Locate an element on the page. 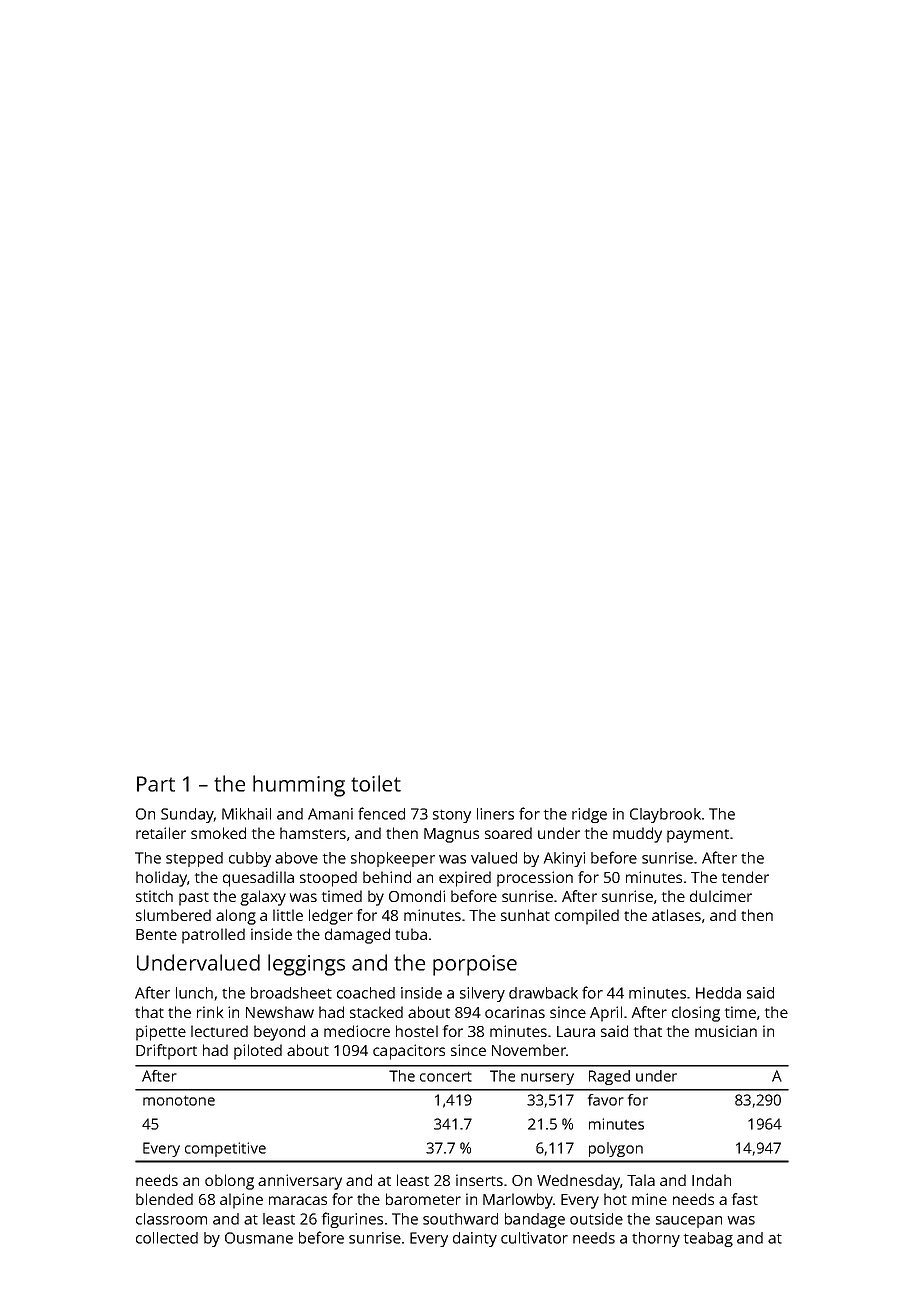 This image has height=1311, width=924. Indah is located at coordinates (711, 1180).
